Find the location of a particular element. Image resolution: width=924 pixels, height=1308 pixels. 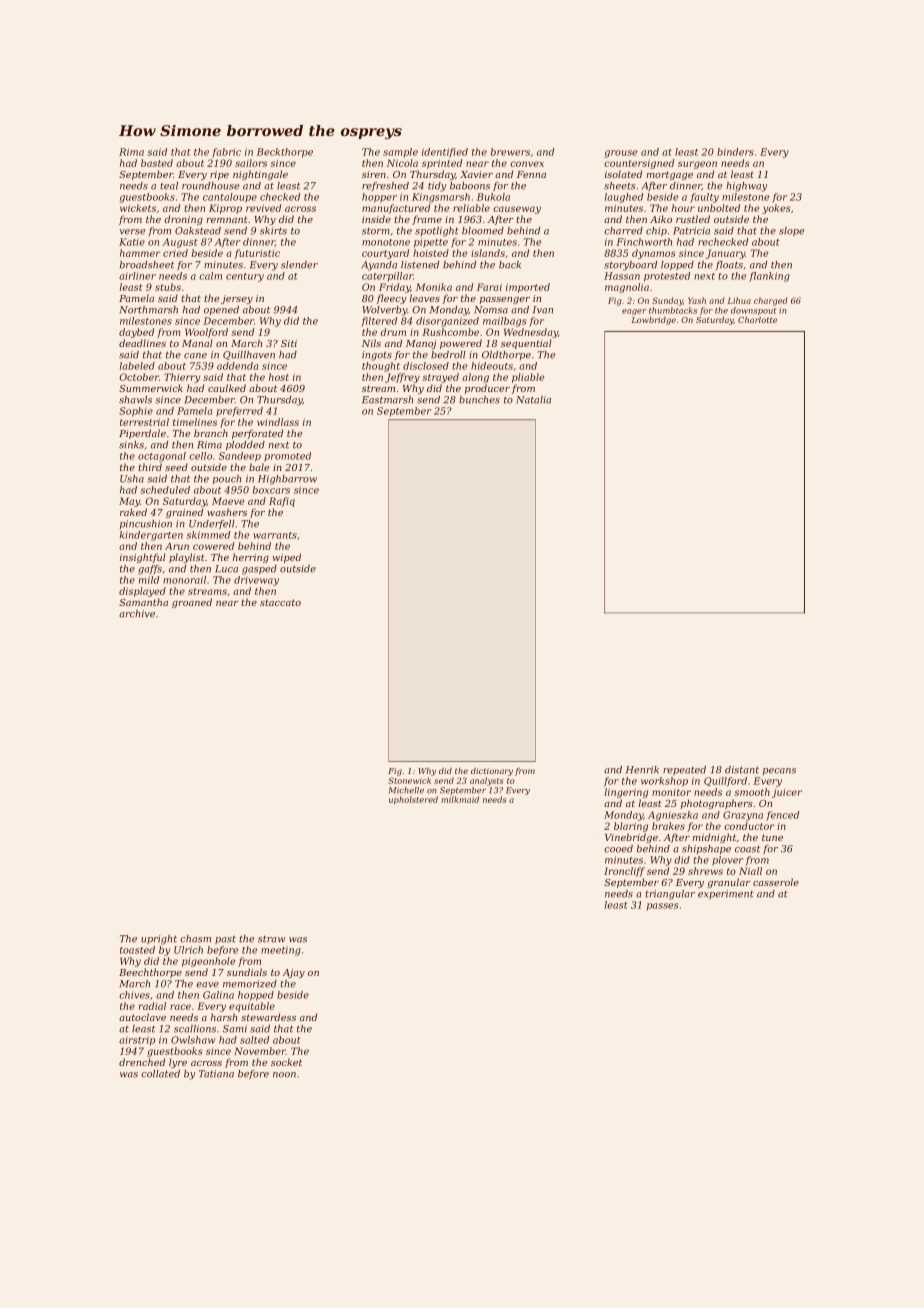

Farai is located at coordinates (489, 287).
